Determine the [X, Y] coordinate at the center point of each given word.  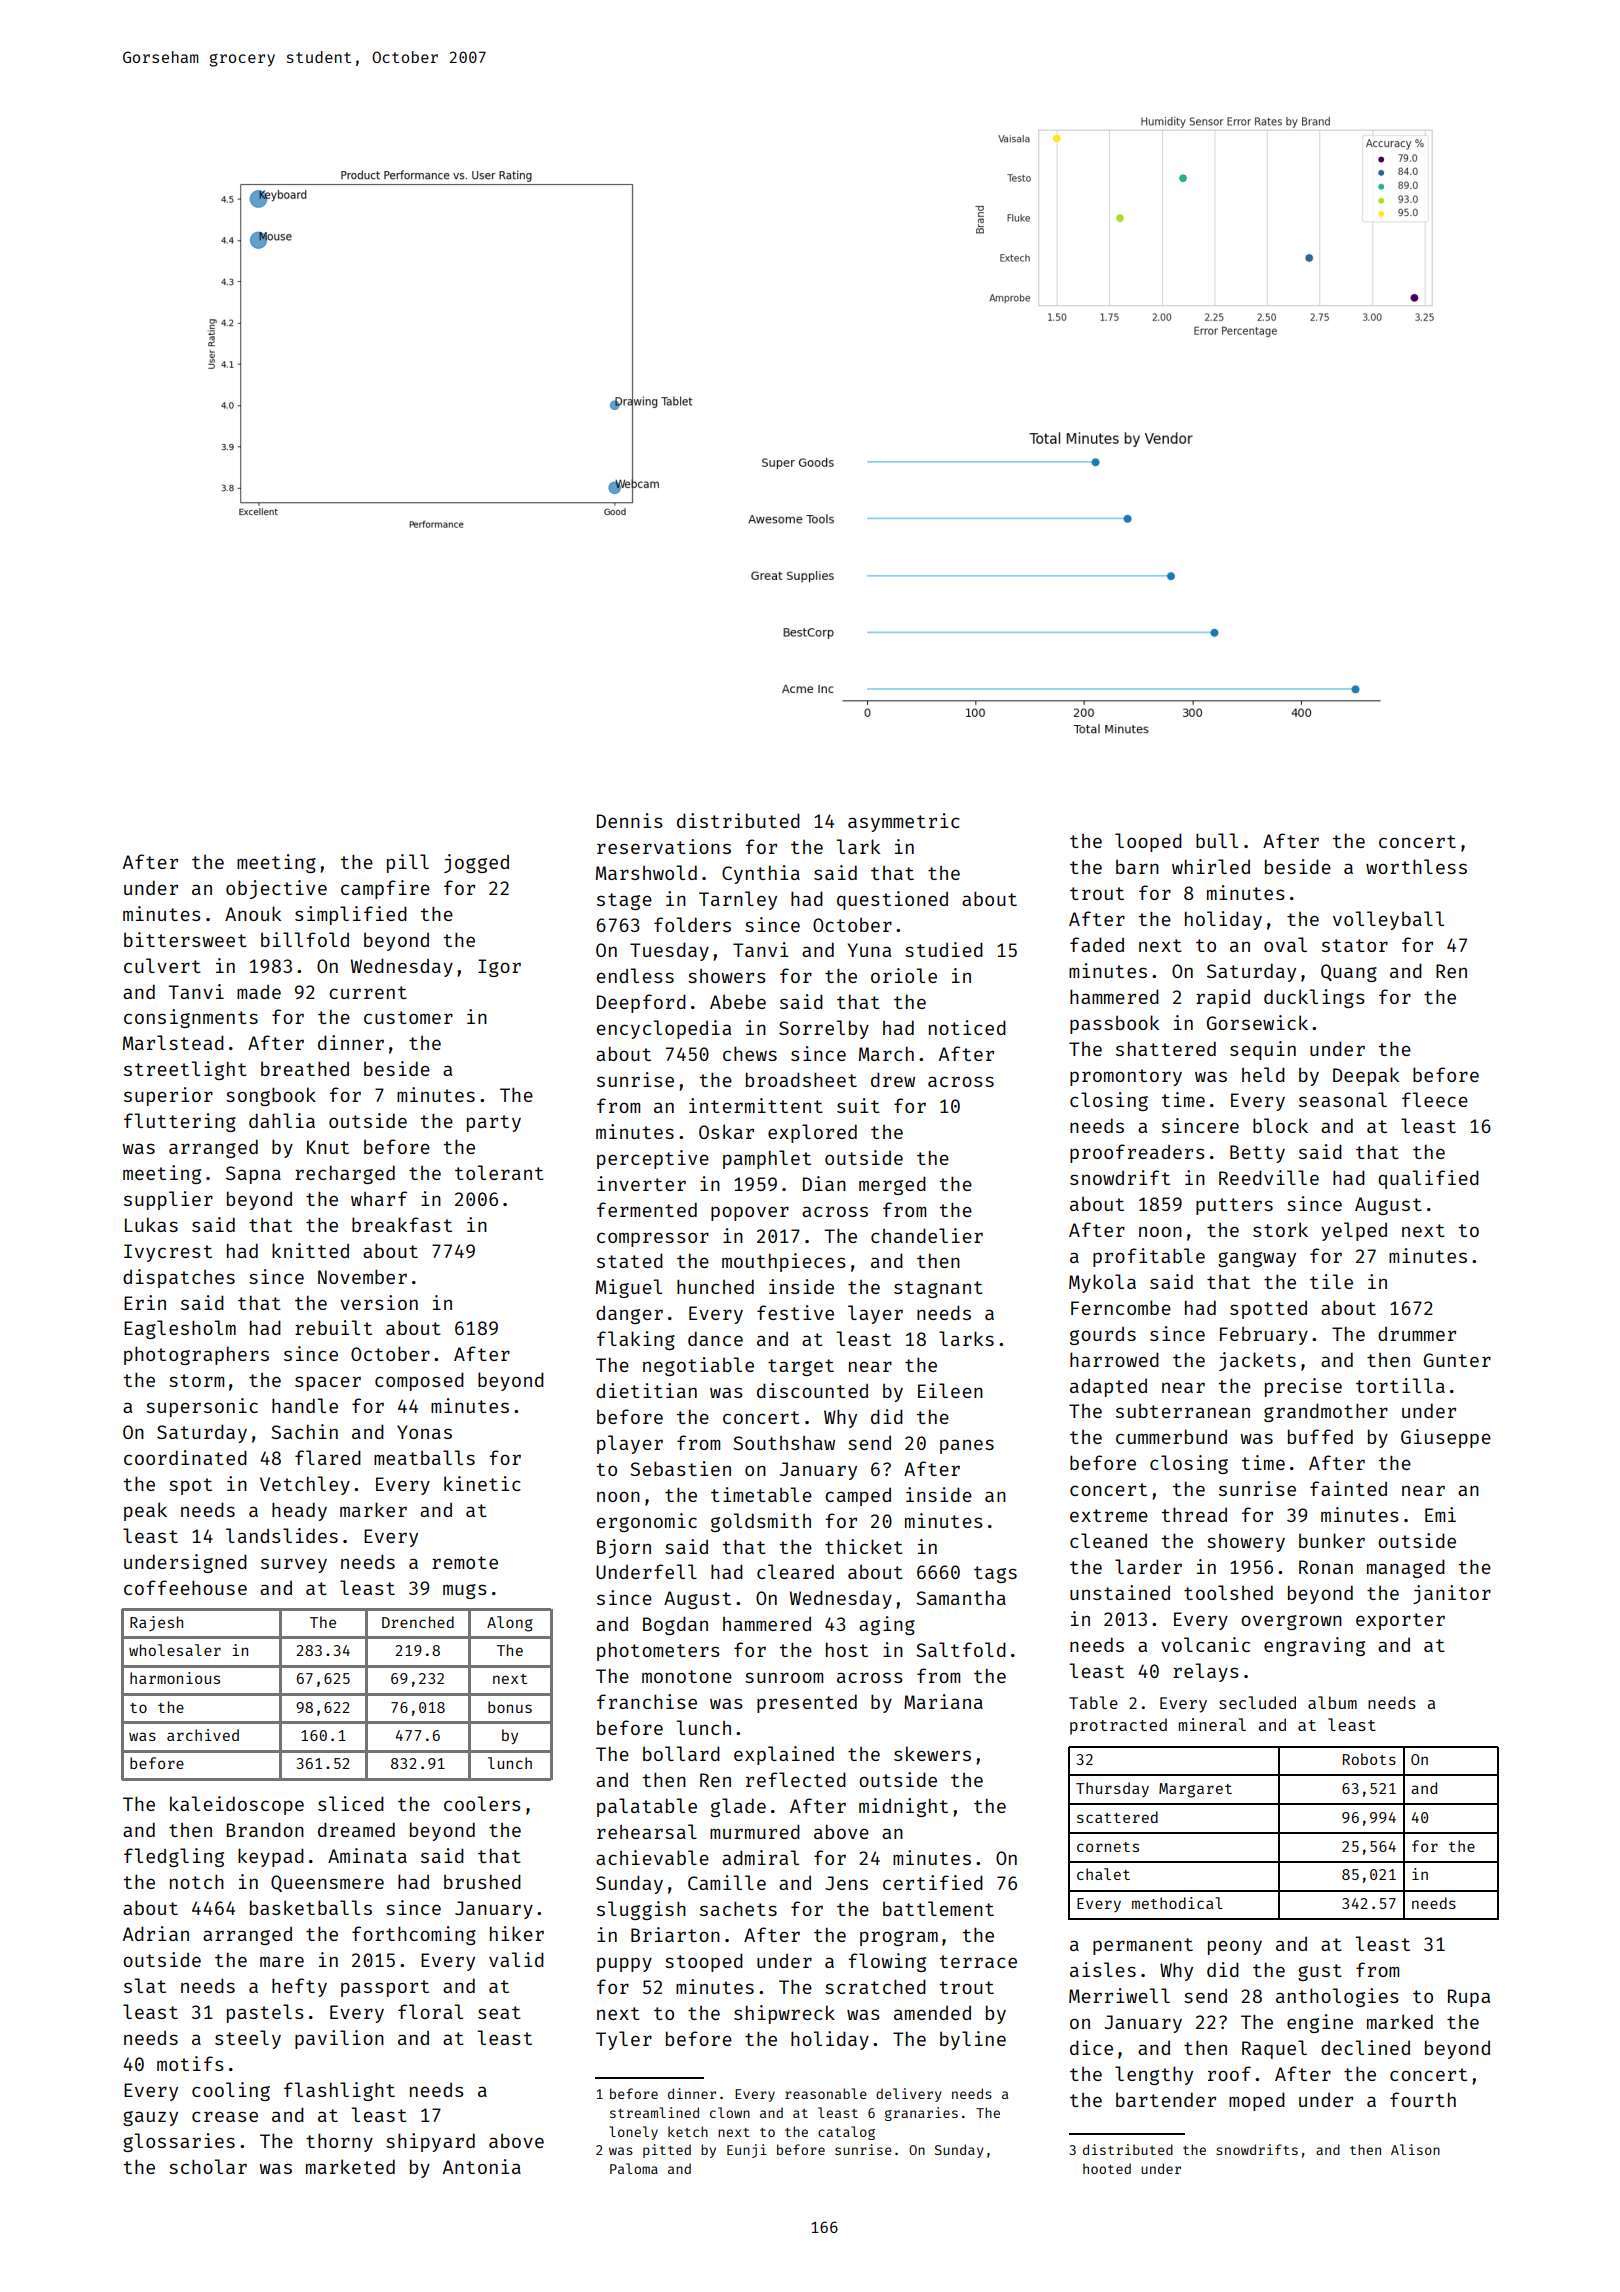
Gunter [1457, 1360]
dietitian [646, 1390]
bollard [681, 1753]
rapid [1223, 998]
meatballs [424, 1457]
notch [197, 1881]
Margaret [1195, 1790]
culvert [162, 965]
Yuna [869, 950]
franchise [647, 1701]
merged [892, 1185]
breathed [305, 1068]
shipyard [430, 2142]
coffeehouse [185, 1587]
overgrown [1291, 1622]
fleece [1435, 1099]
